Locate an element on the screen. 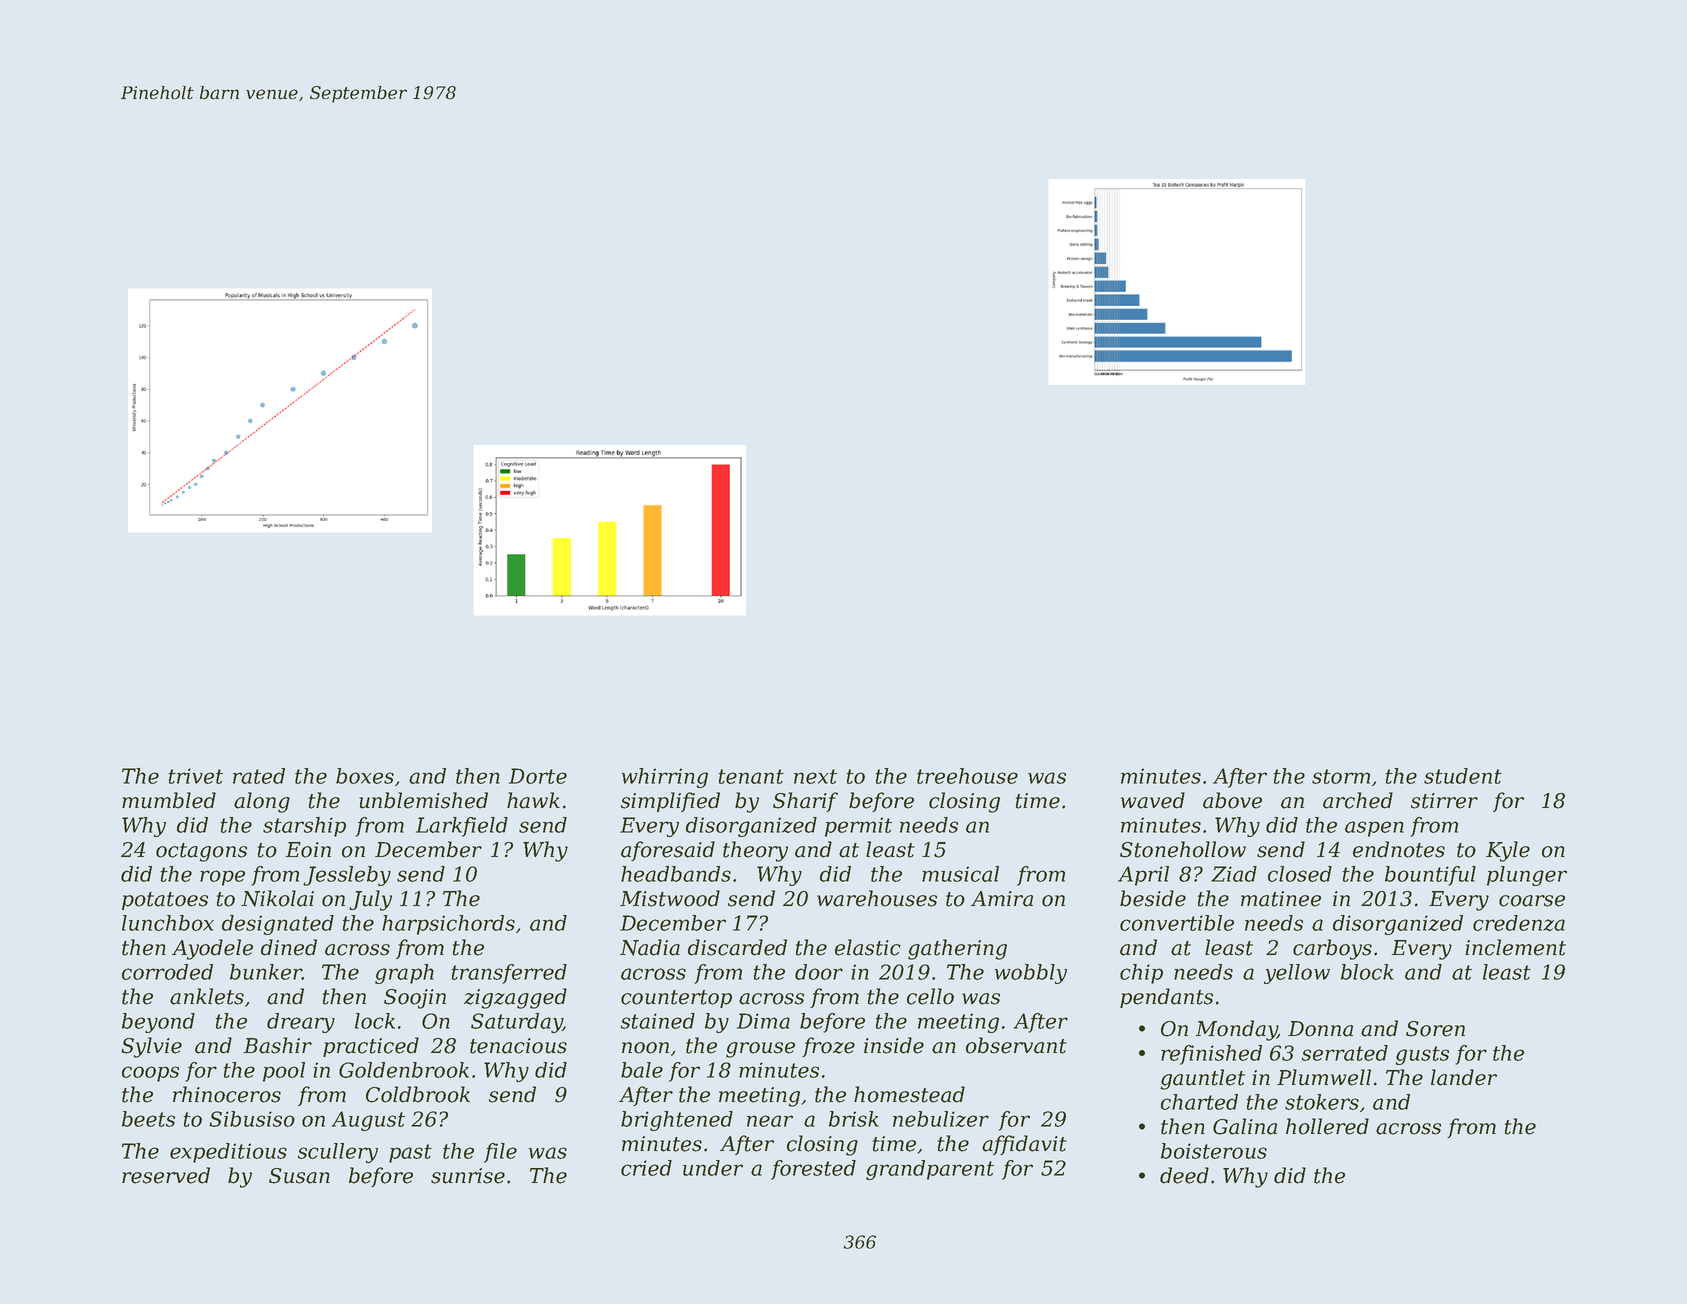 This screenshot has width=1687, height=1304. stokers is located at coordinates (1322, 1102).
